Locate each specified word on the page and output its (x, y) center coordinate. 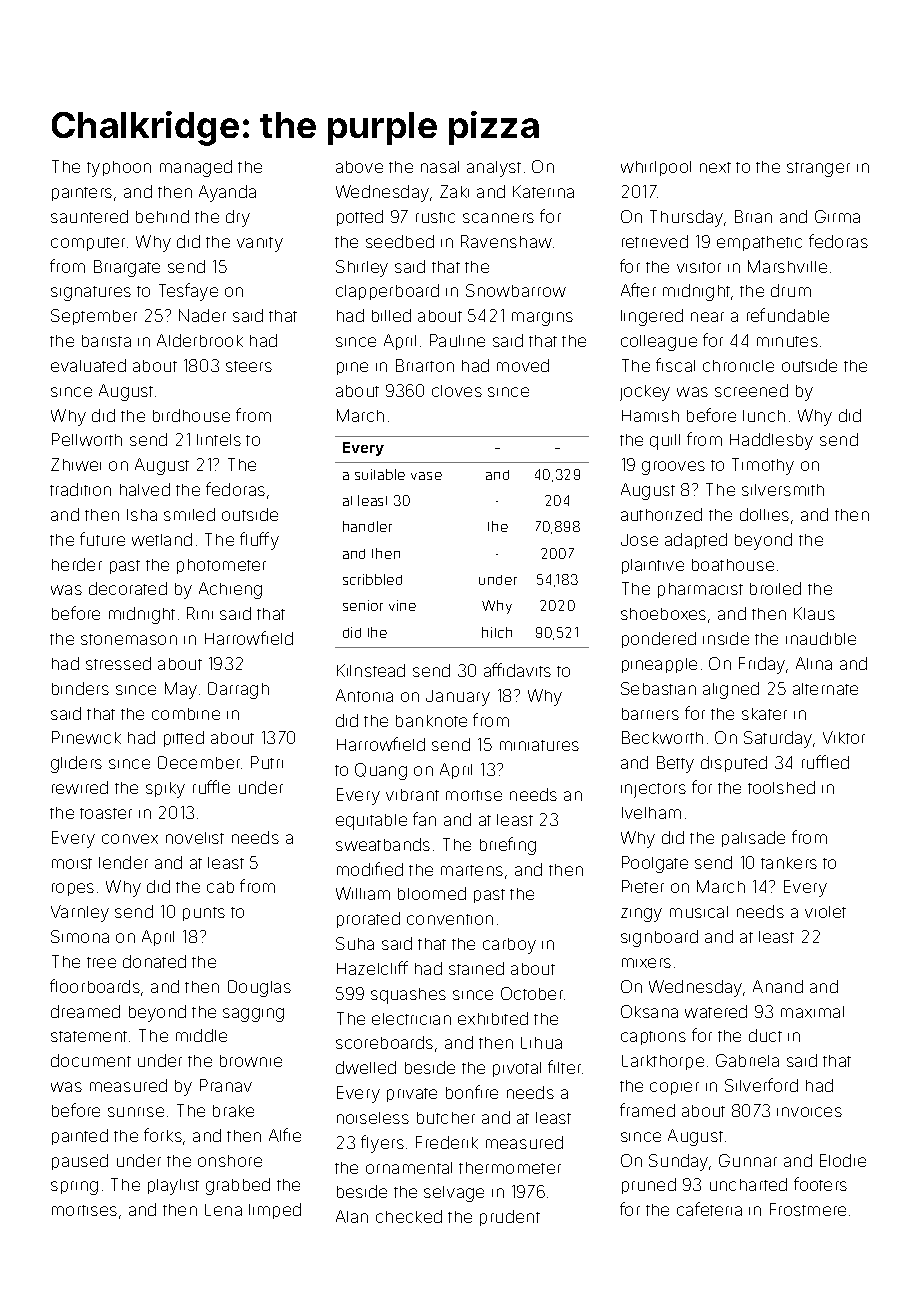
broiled (775, 588)
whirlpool (656, 168)
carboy (509, 946)
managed (196, 168)
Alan (352, 1216)
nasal (440, 167)
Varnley (80, 913)
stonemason (129, 639)
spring (74, 1188)
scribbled (372, 579)
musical (699, 912)
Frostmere (808, 1209)
